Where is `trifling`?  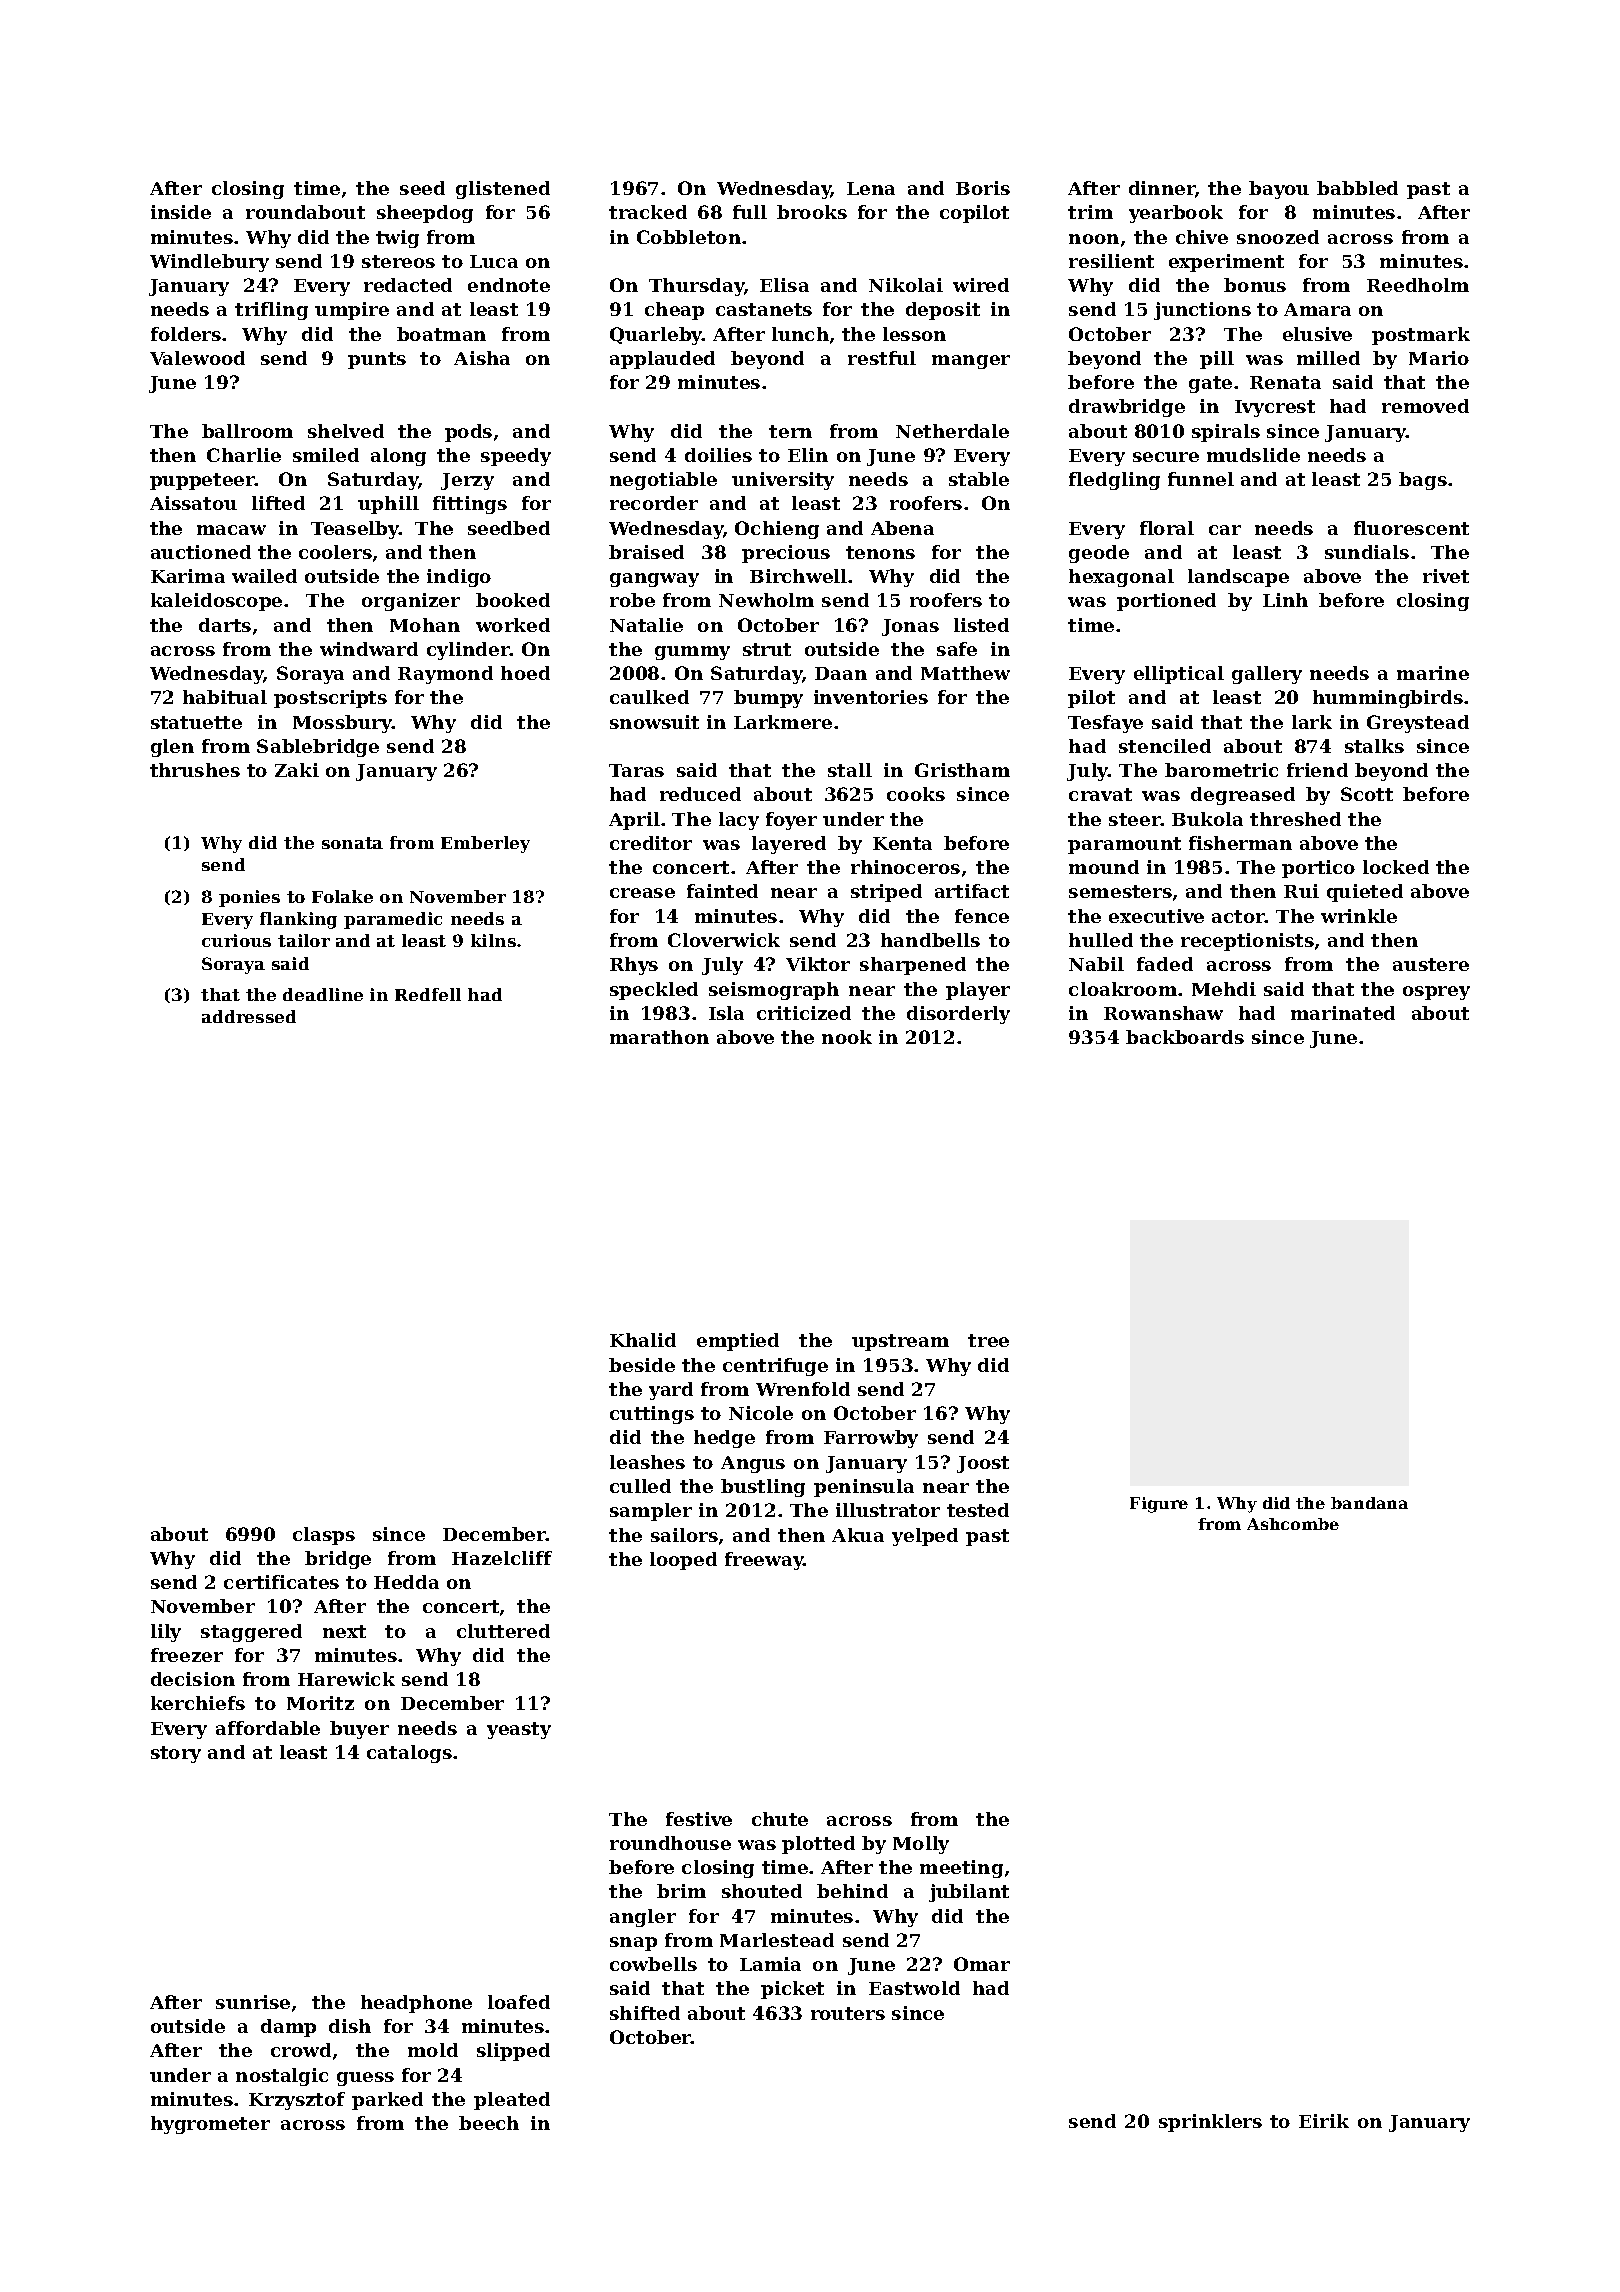
trifling is located at coordinates (271, 311).
